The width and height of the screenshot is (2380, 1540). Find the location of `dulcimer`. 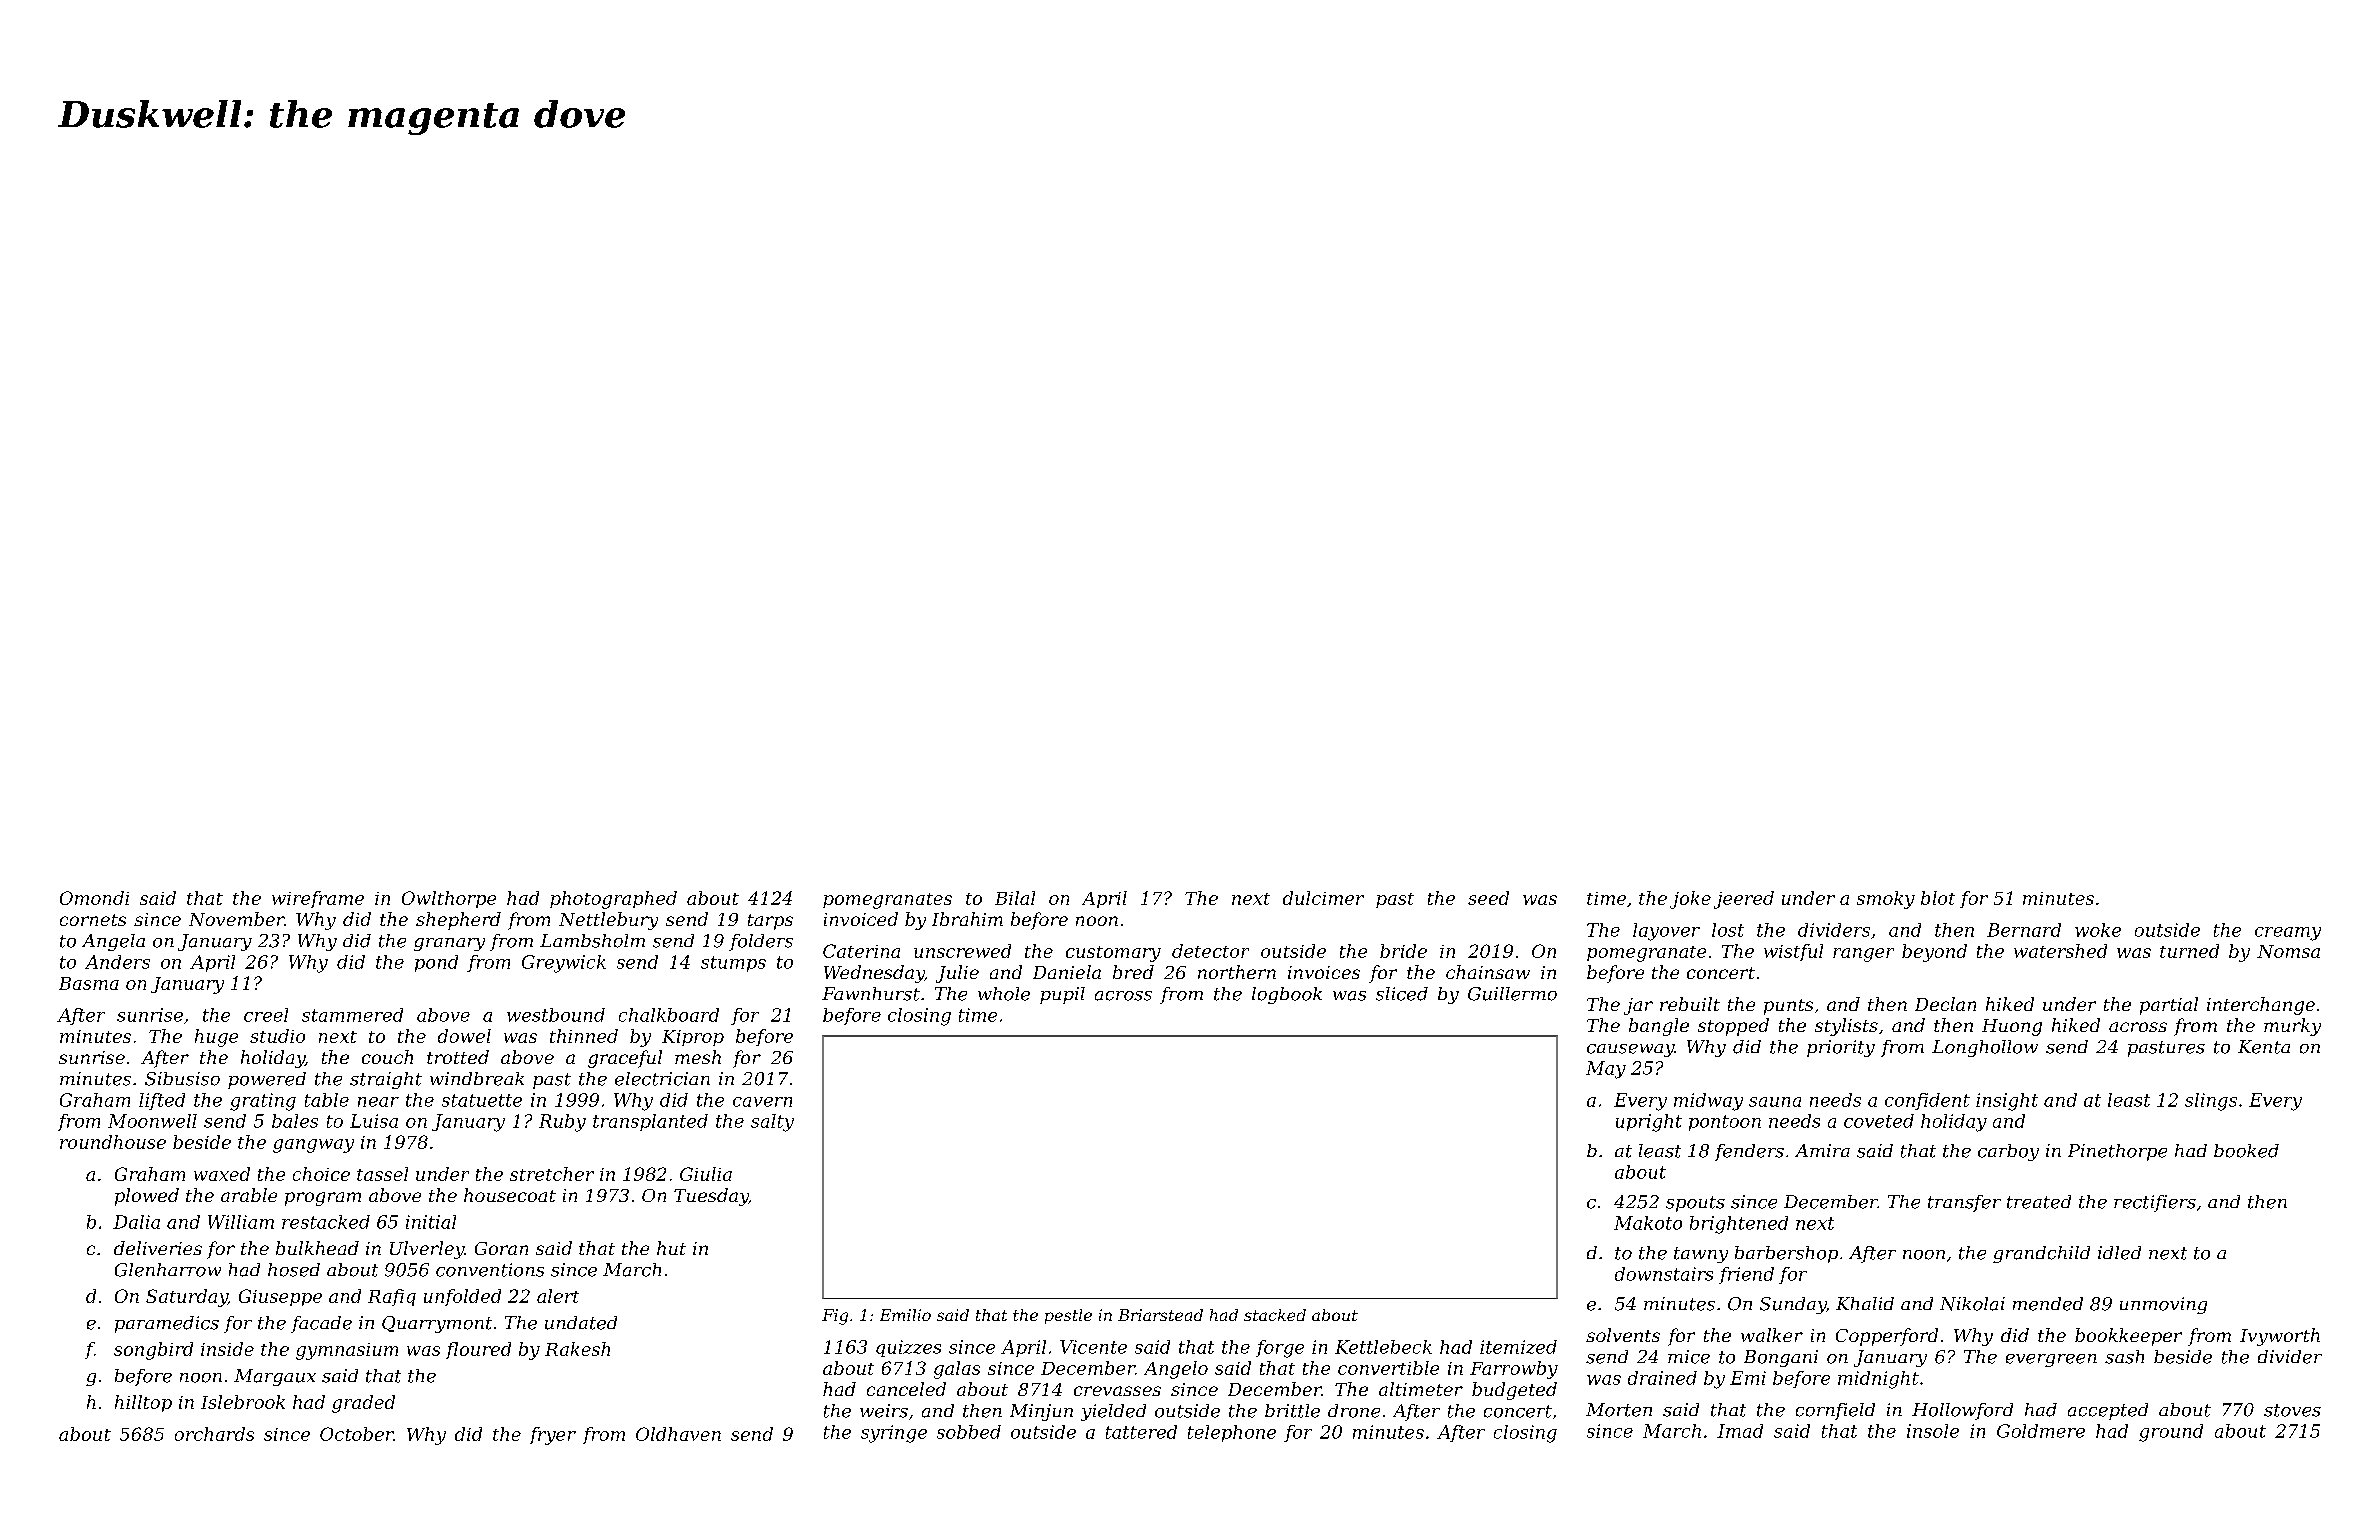

dulcimer is located at coordinates (1323, 898).
